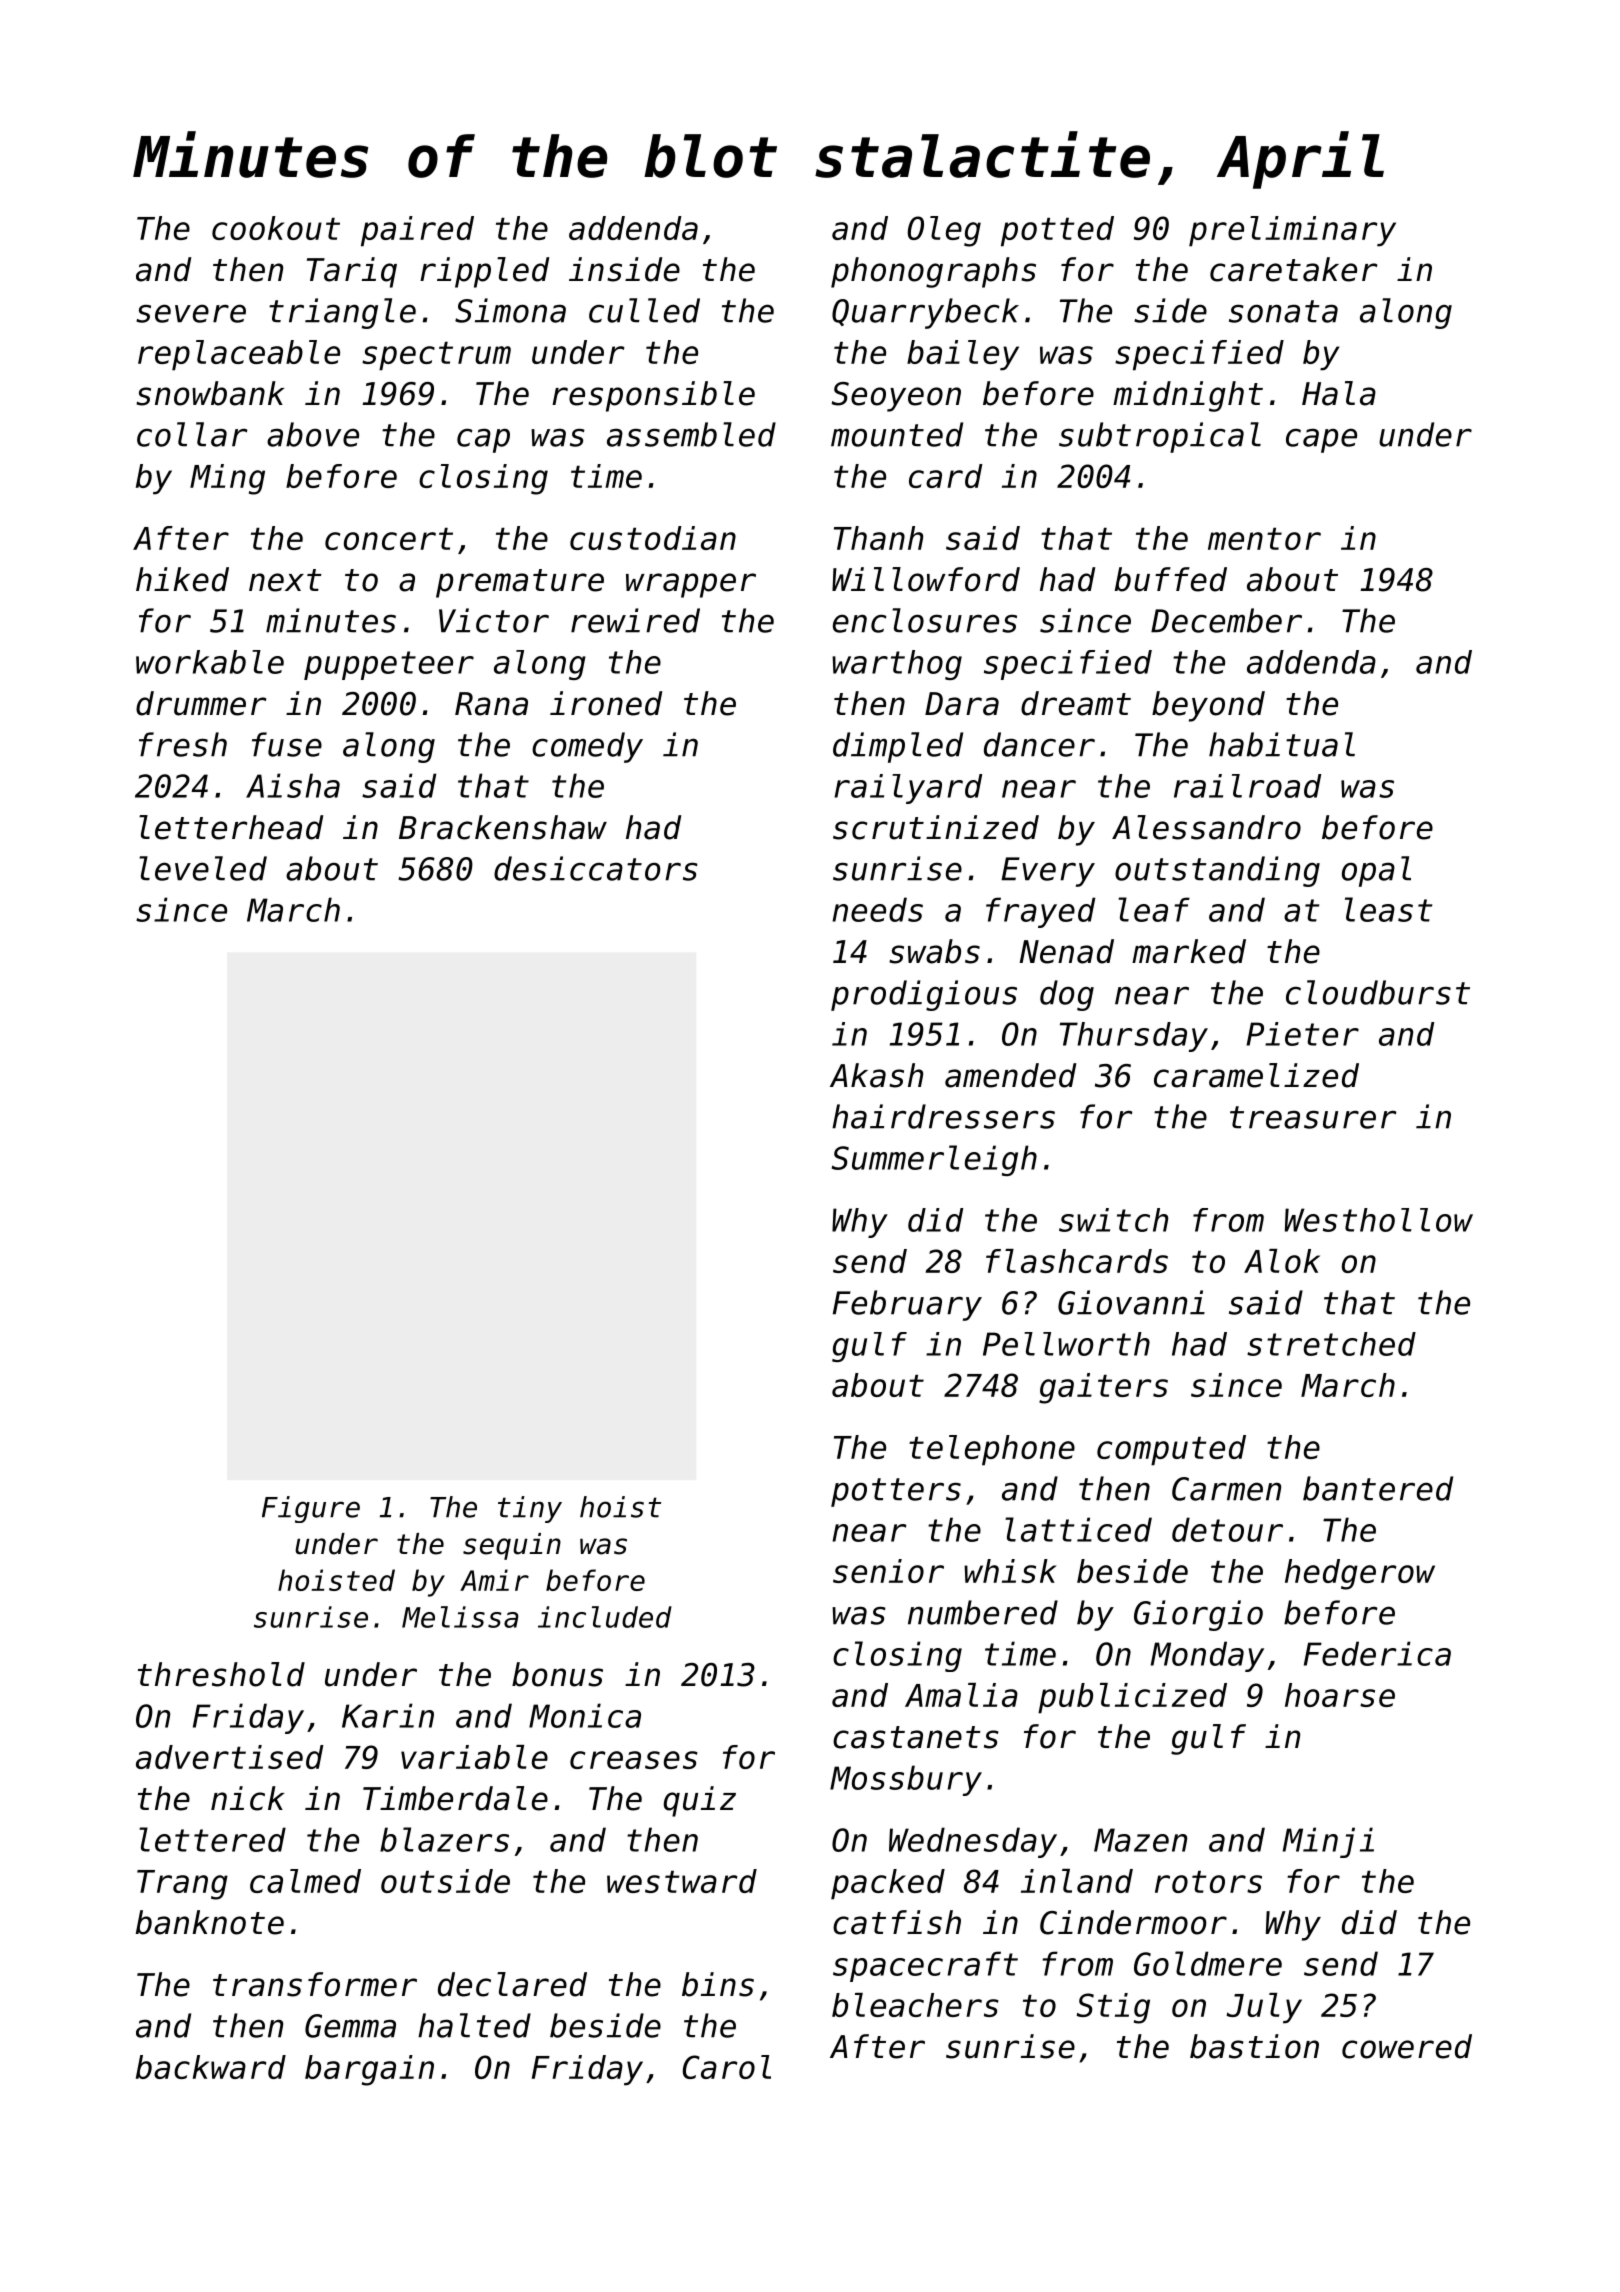  What do you see at coordinates (1208, 706) in the screenshot?
I see `beyond` at bounding box center [1208, 706].
